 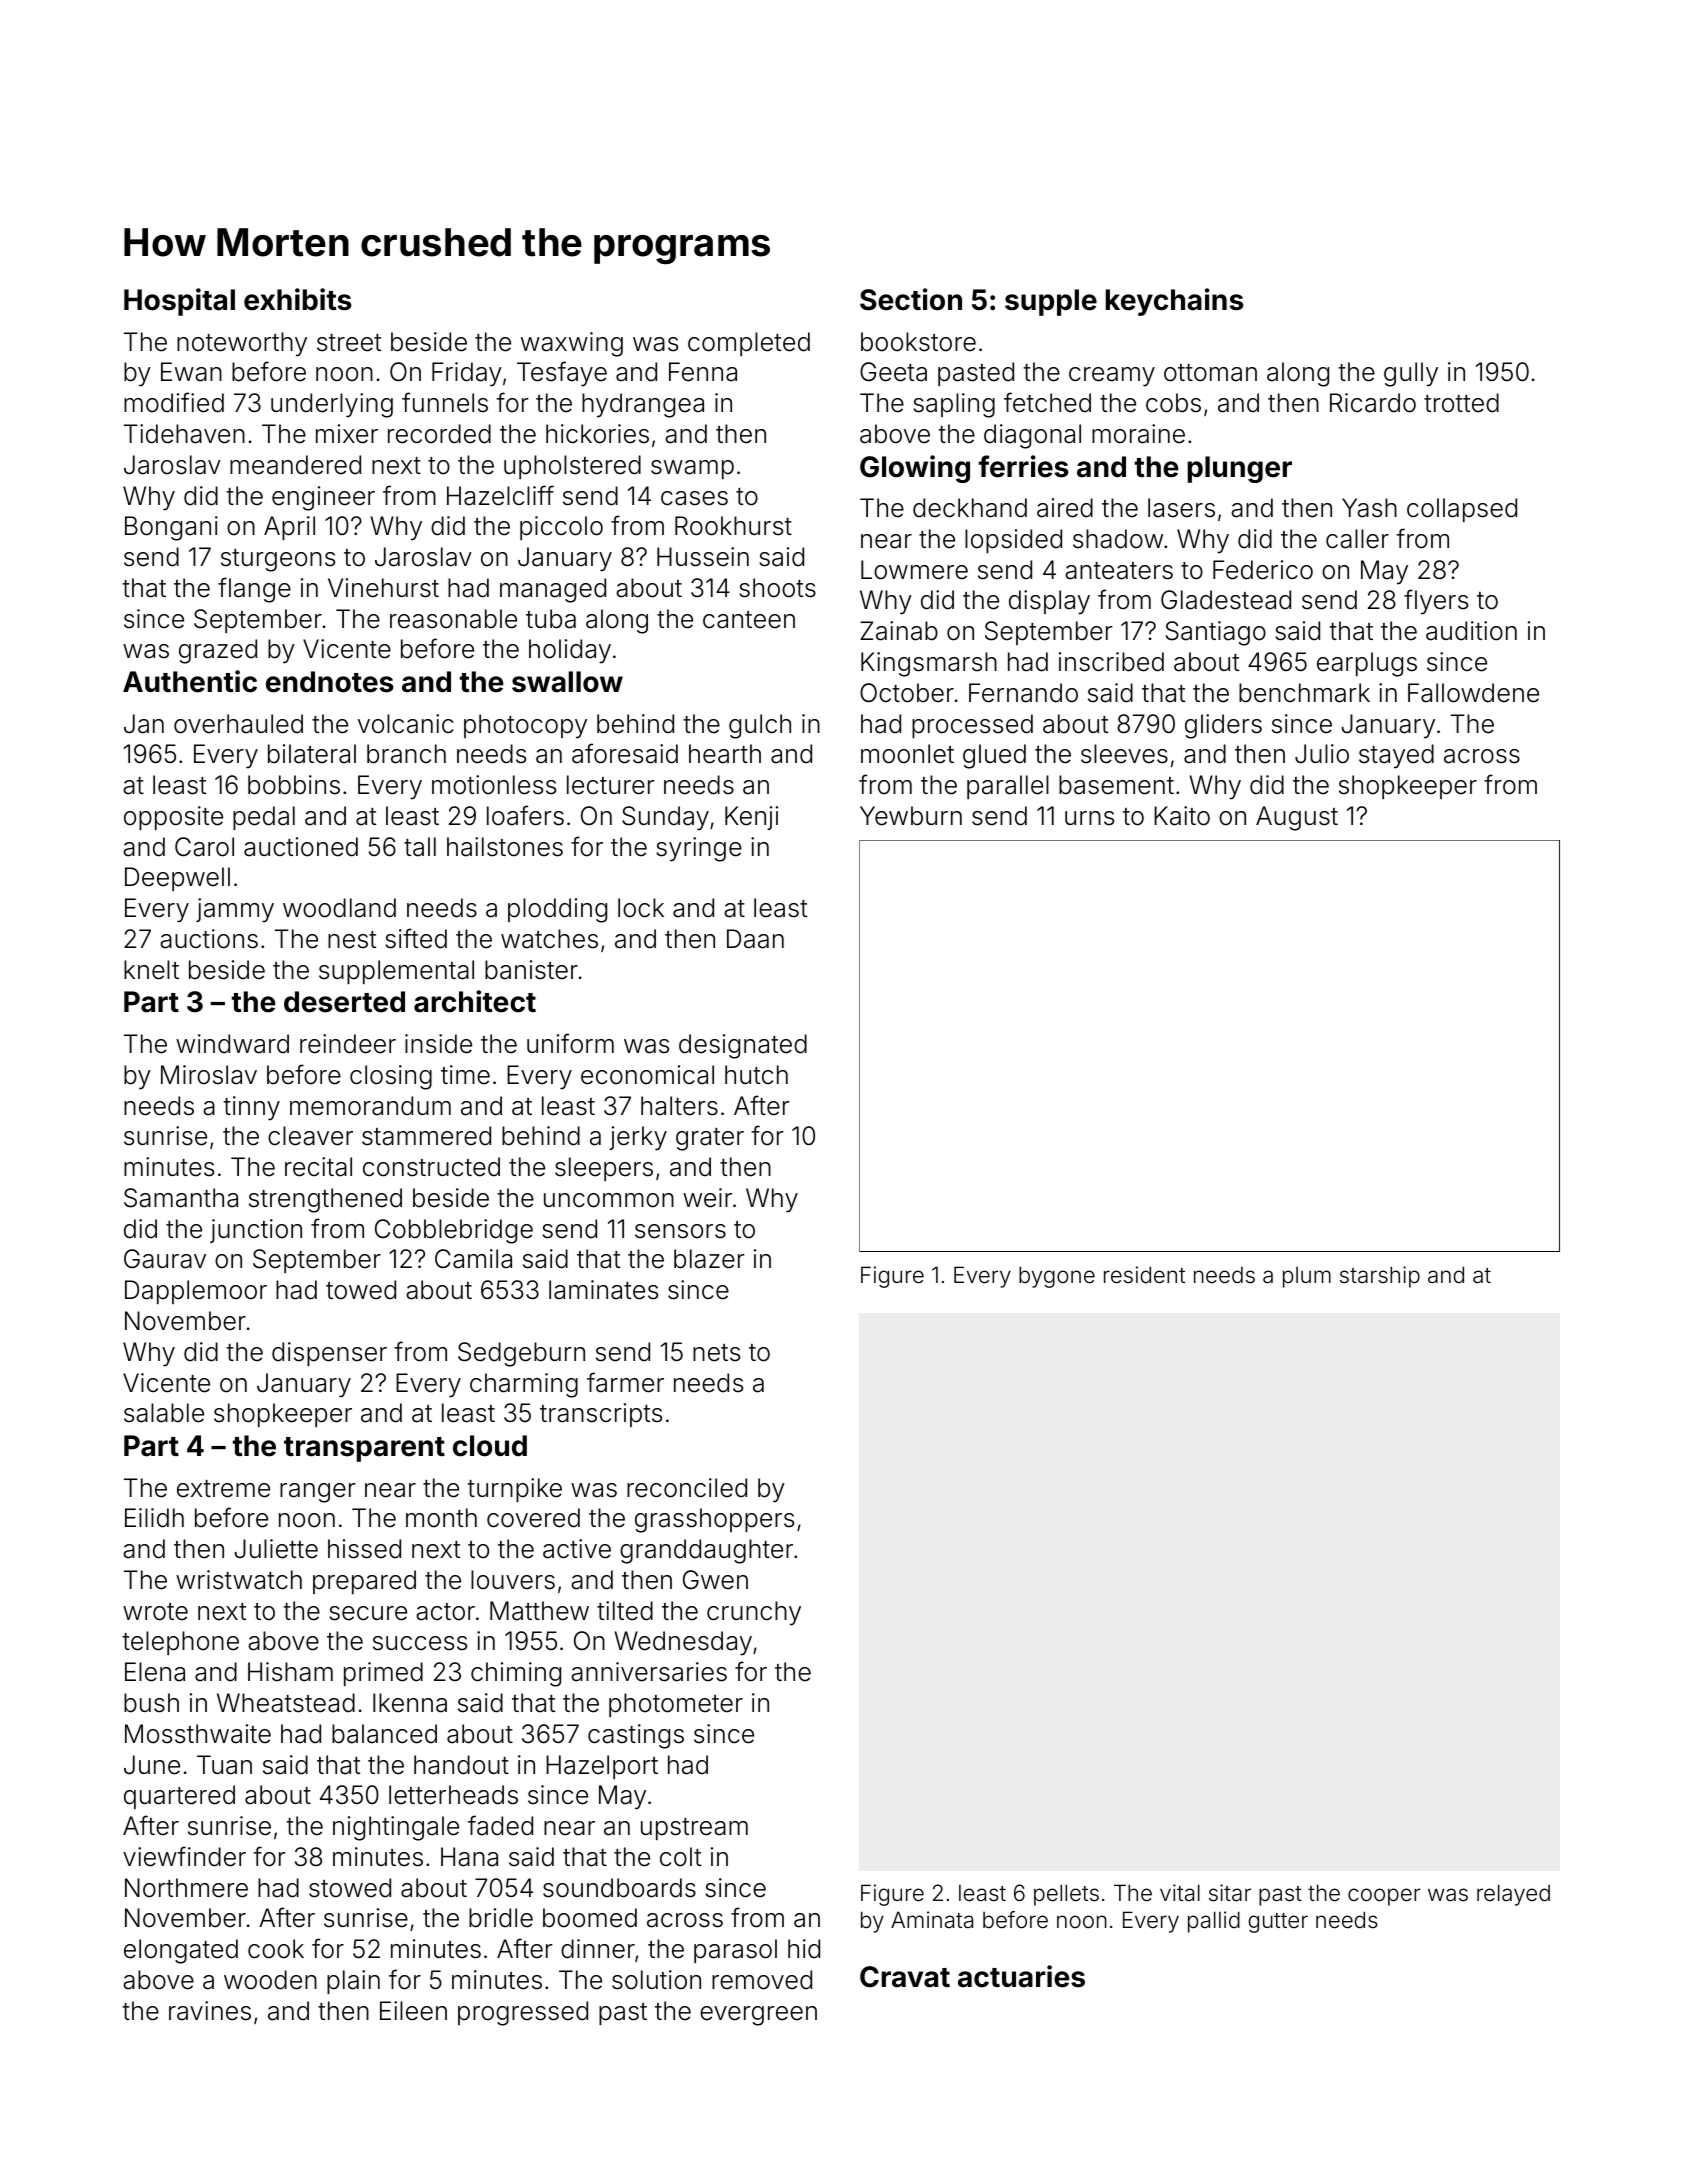 What do you see at coordinates (181, 1951) in the screenshot?
I see `elongated` at bounding box center [181, 1951].
